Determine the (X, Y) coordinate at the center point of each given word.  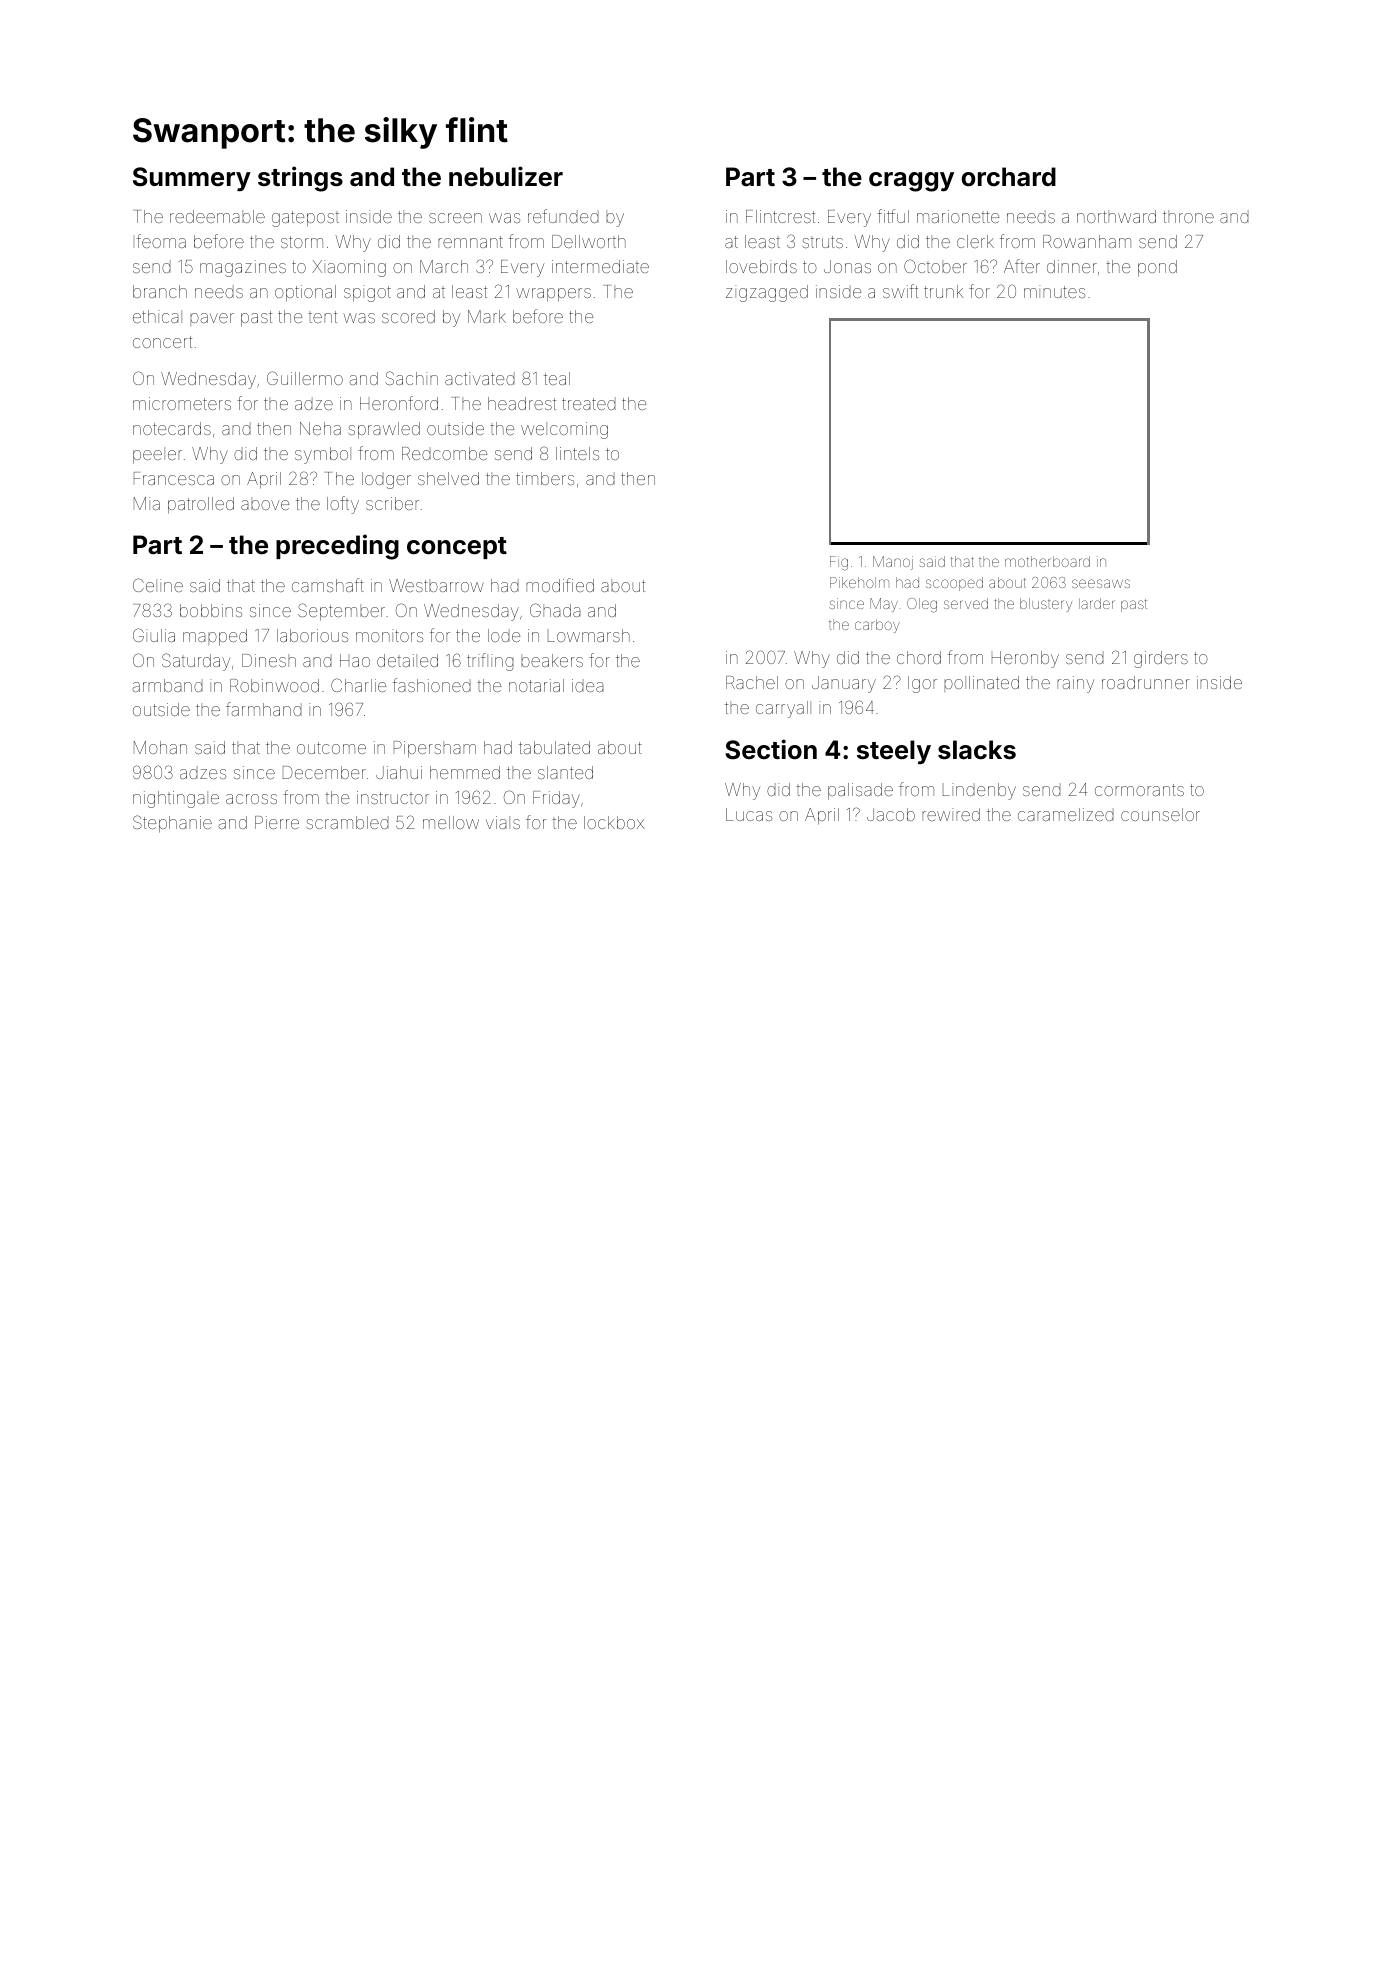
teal (557, 378)
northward (1116, 216)
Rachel (752, 682)
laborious (312, 635)
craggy (911, 182)
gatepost (305, 219)
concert (162, 342)
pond (1157, 268)
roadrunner (1146, 682)
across (251, 799)
